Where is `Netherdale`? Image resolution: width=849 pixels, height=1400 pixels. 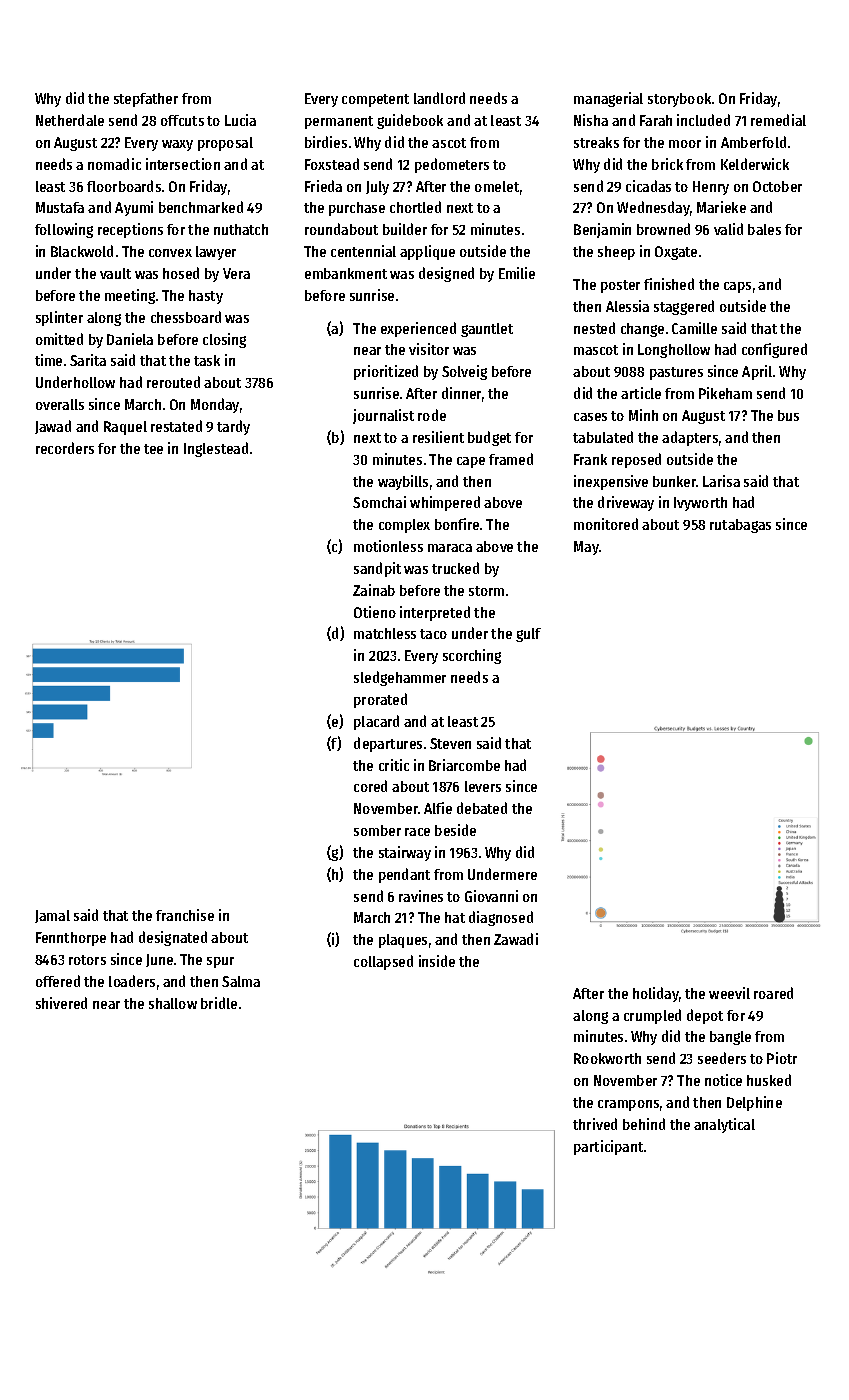
Netherdale is located at coordinates (70, 120).
